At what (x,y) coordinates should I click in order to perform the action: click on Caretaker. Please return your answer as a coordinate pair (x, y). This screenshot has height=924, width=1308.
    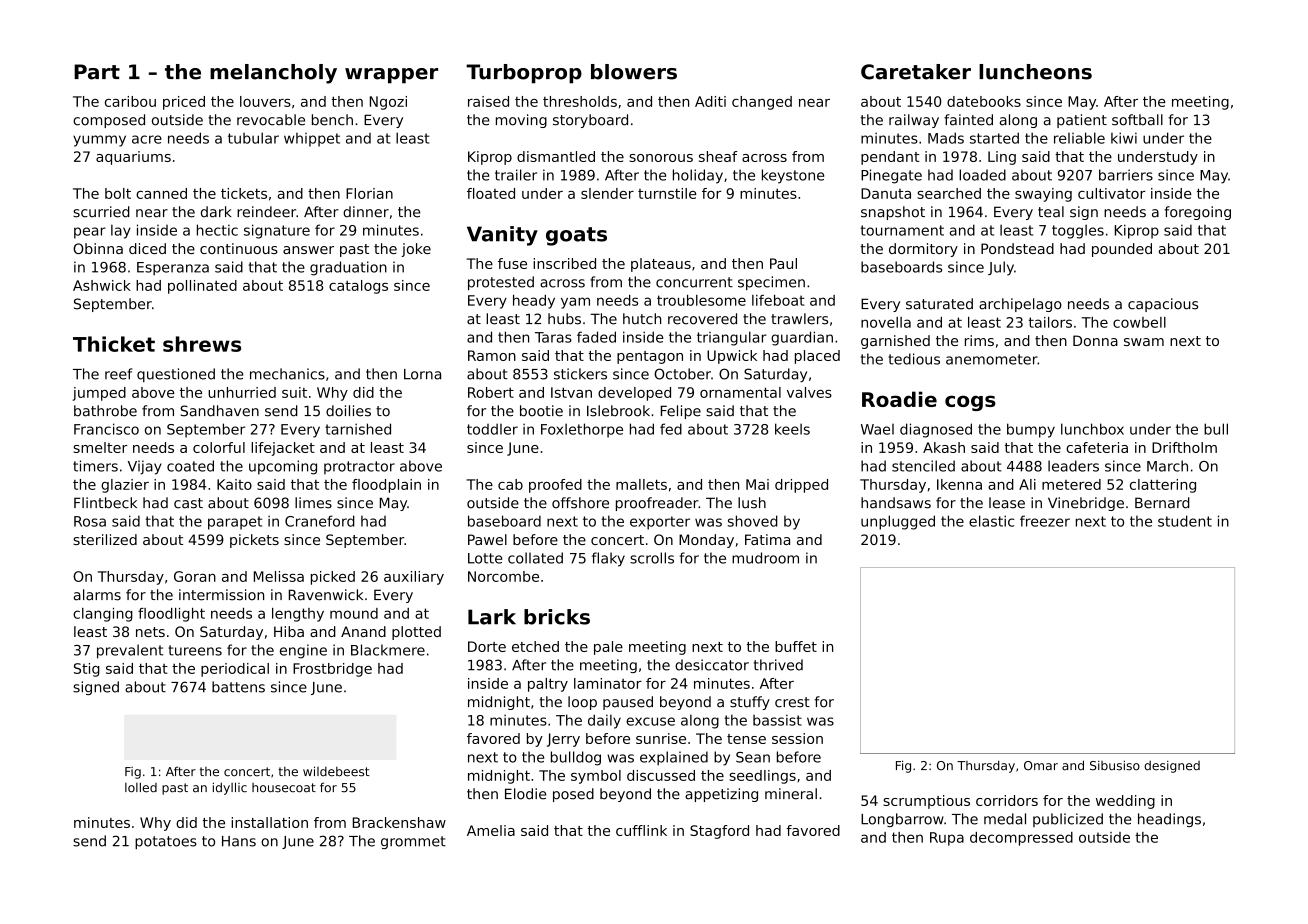
    Looking at the image, I should click on (916, 72).
